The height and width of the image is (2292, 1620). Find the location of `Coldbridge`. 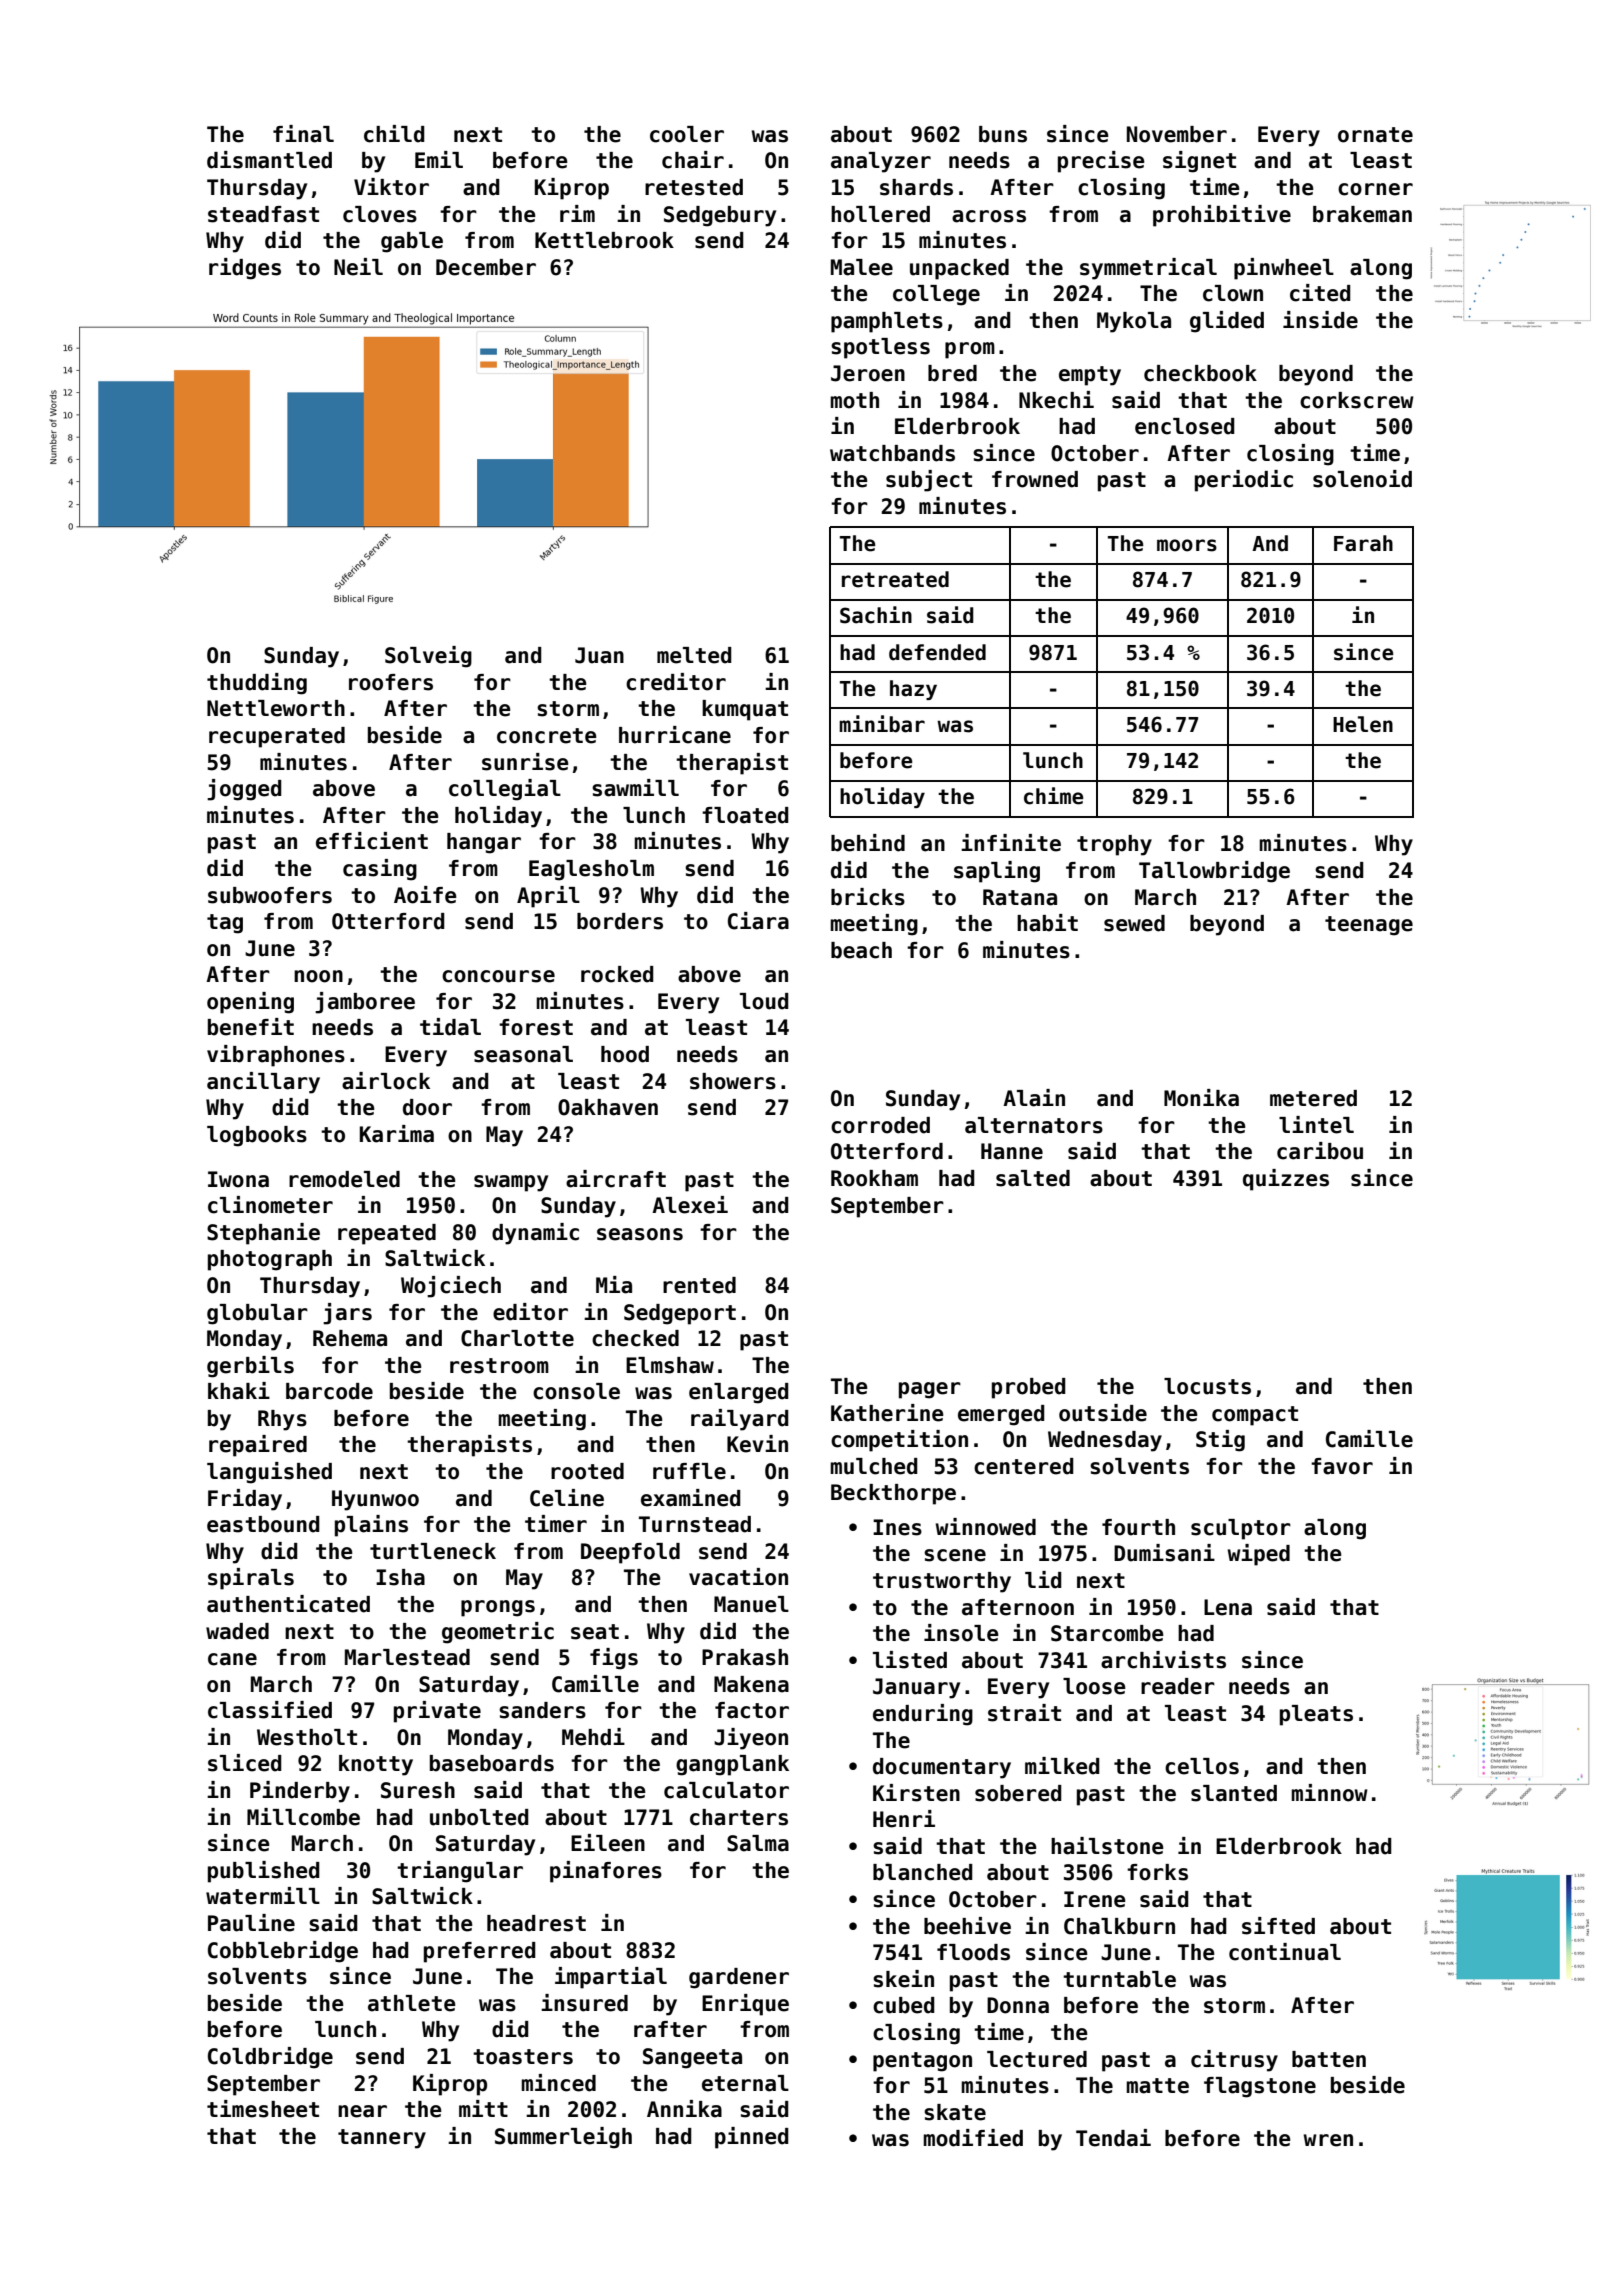

Coldbridge is located at coordinates (270, 2058).
